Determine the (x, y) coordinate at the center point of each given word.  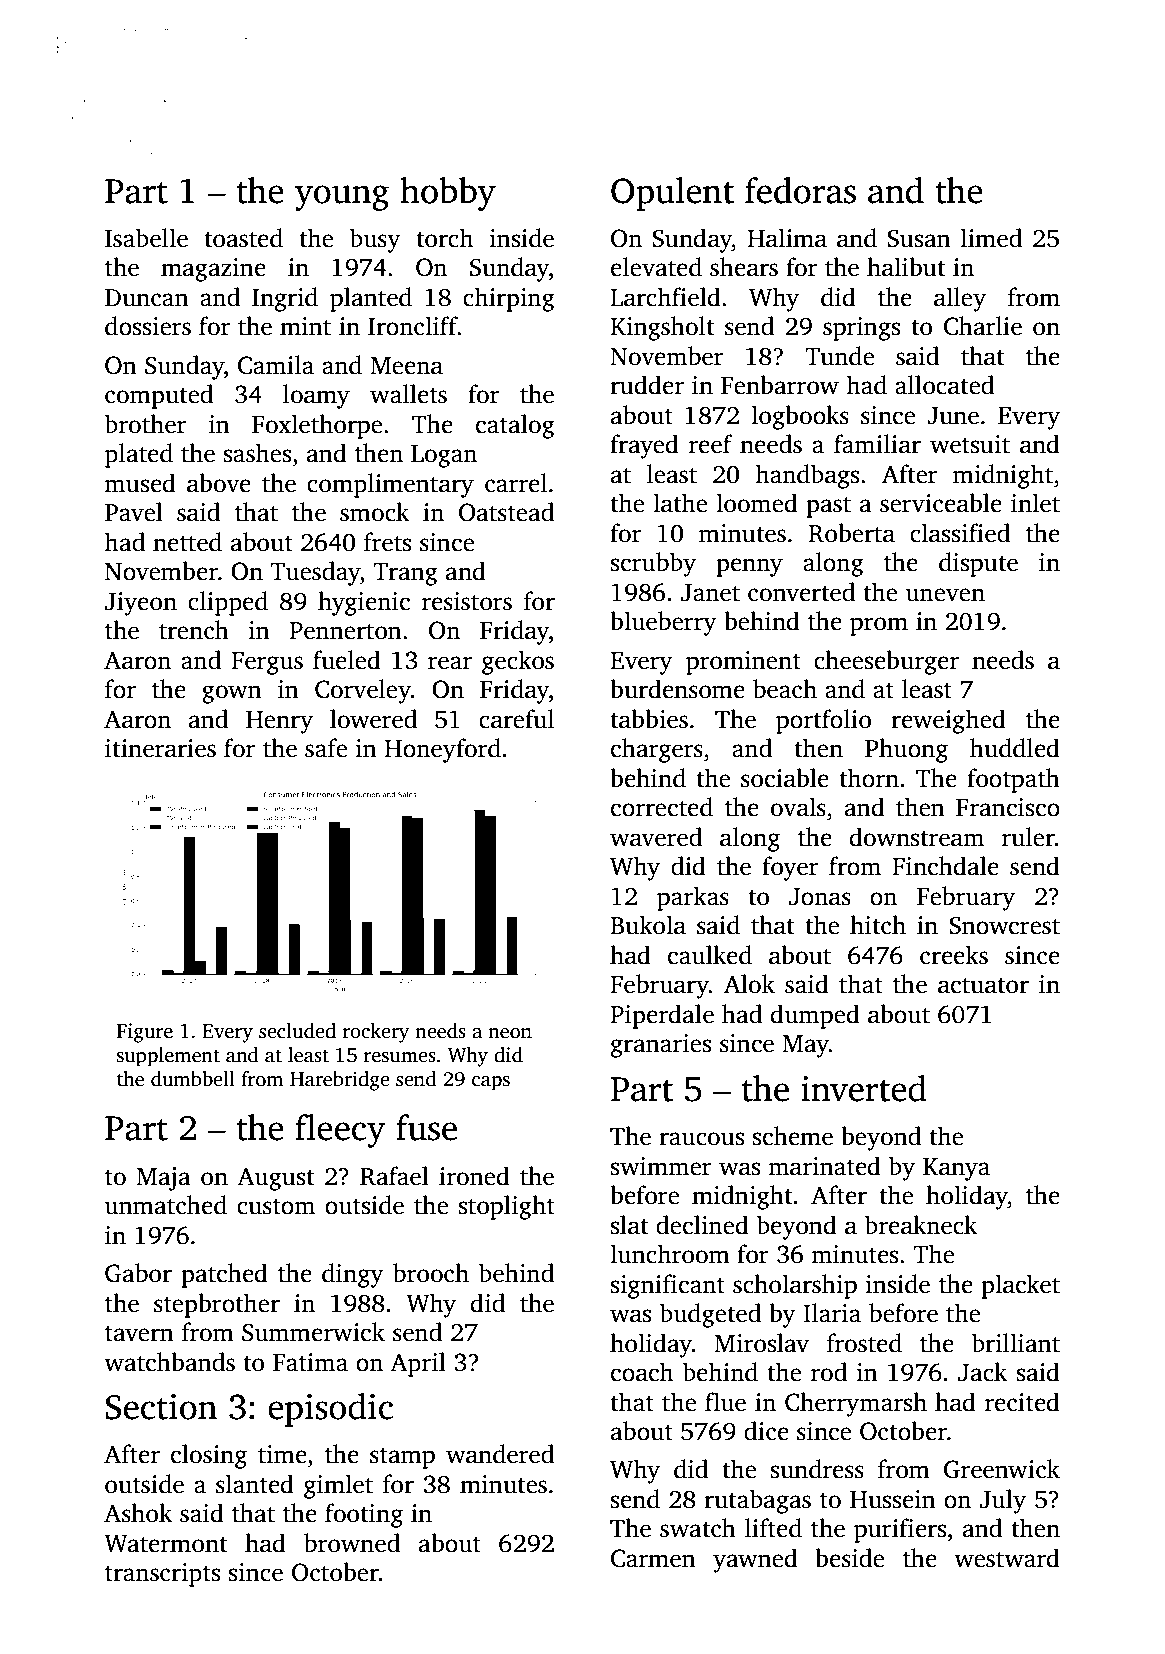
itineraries (160, 748)
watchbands (169, 1362)
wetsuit (970, 444)
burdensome (677, 689)
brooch (431, 1273)
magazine (213, 270)
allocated (944, 385)
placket (1020, 1286)
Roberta (851, 533)
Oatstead (506, 512)
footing (364, 1515)
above (219, 483)
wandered (500, 1454)
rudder (647, 385)
